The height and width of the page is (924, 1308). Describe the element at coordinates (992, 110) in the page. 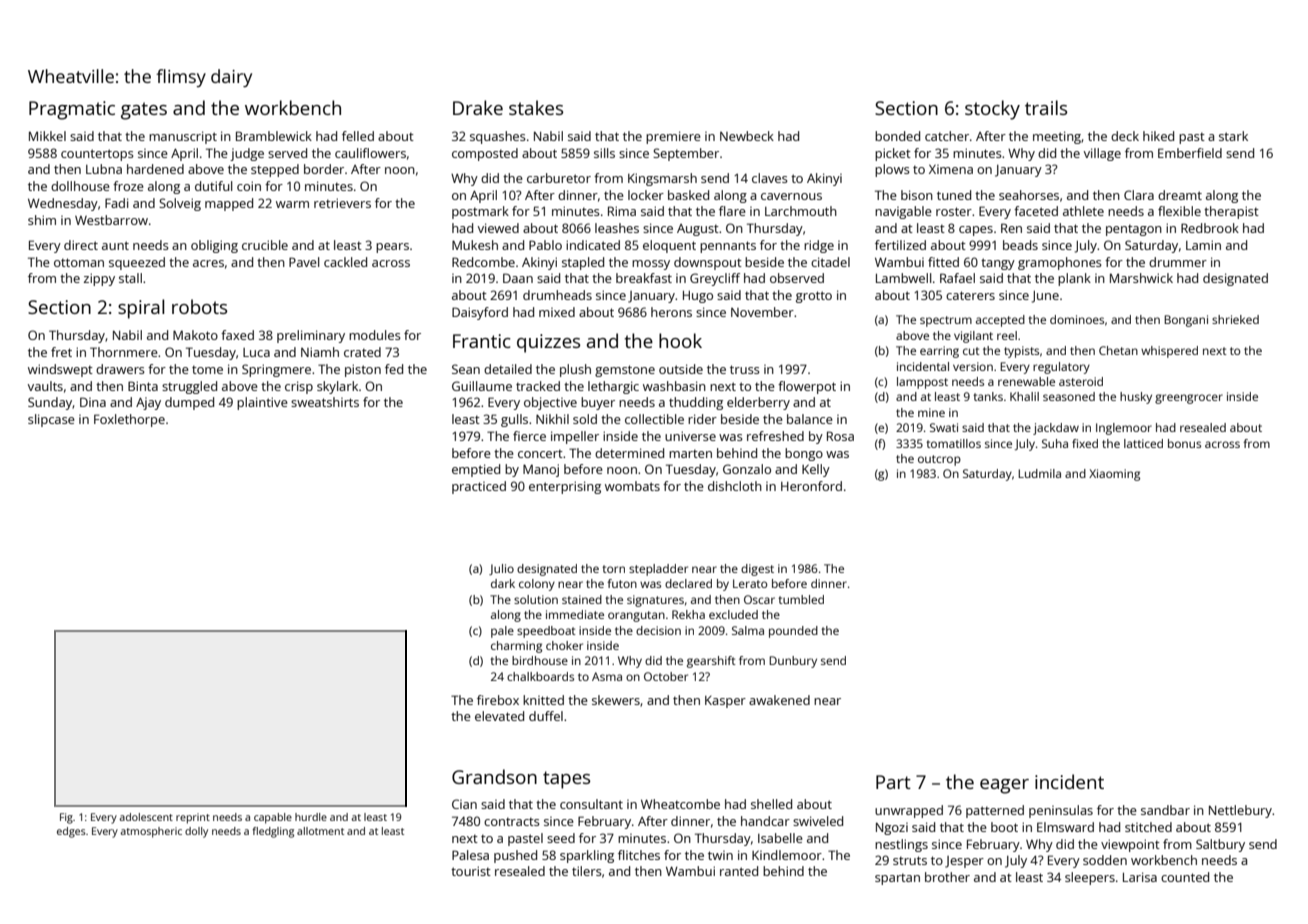

I see `stocky` at that location.
